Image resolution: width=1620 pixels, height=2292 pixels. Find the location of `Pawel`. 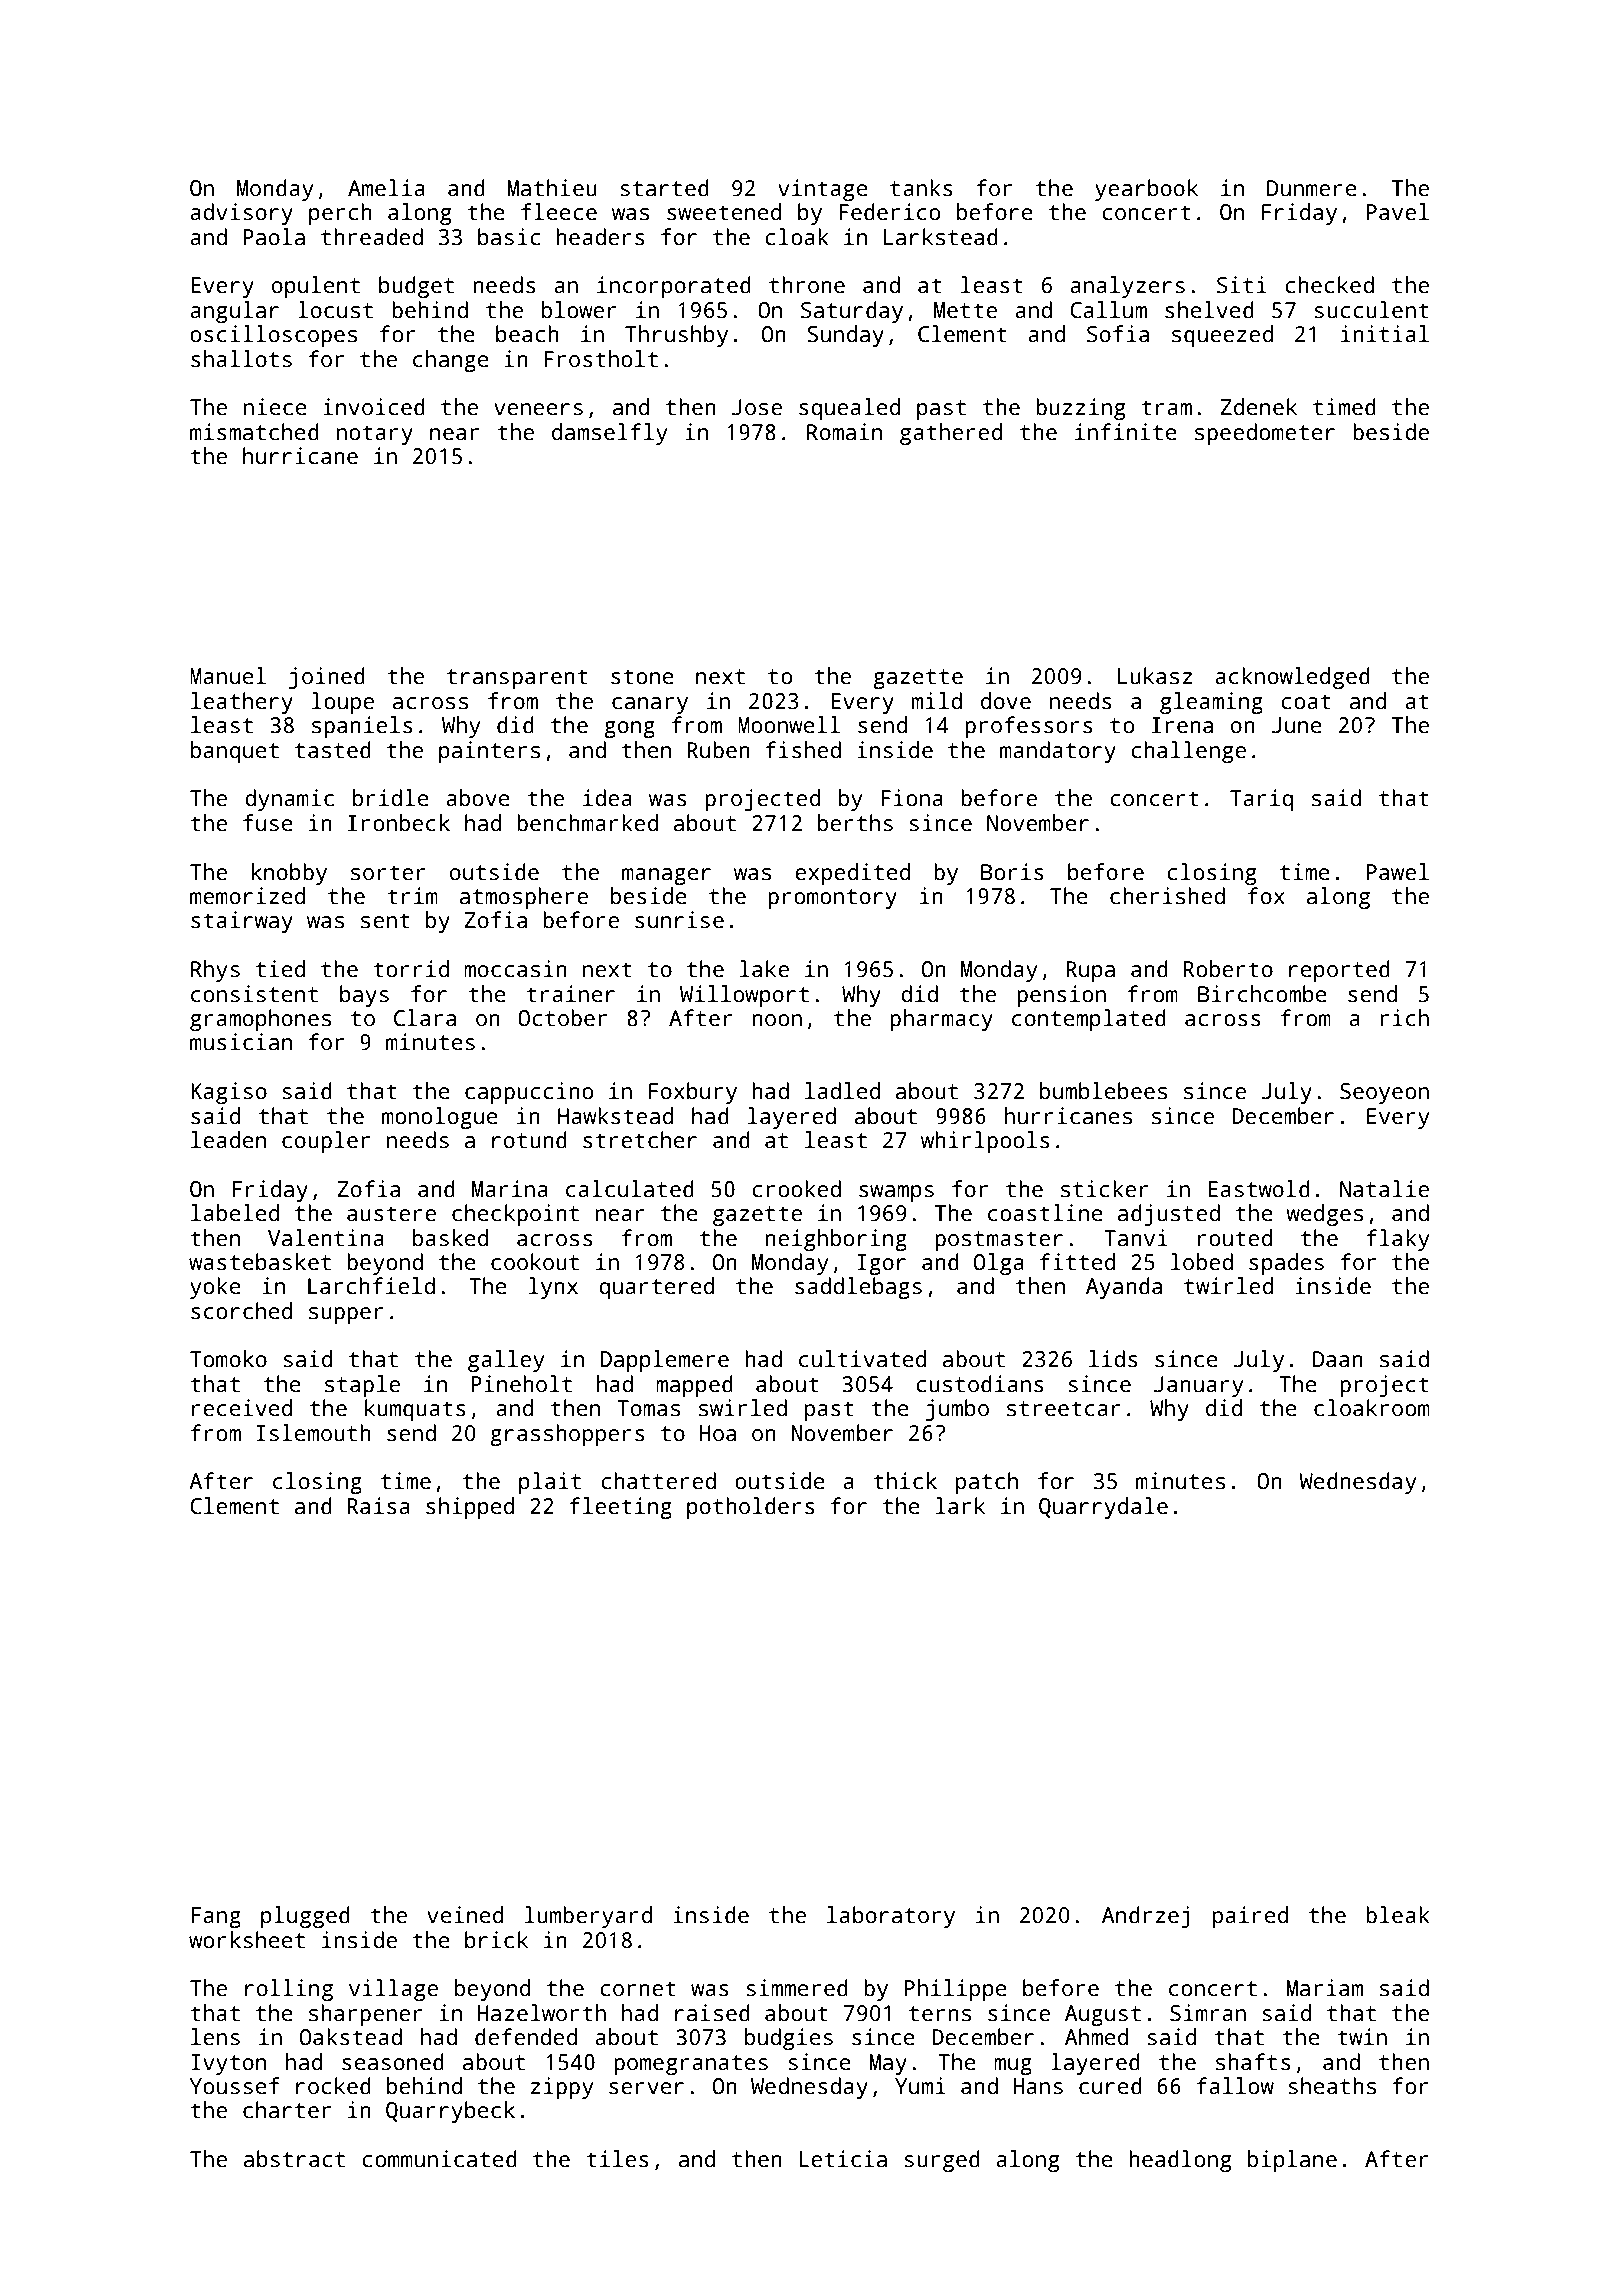

Pawel is located at coordinates (1398, 872).
